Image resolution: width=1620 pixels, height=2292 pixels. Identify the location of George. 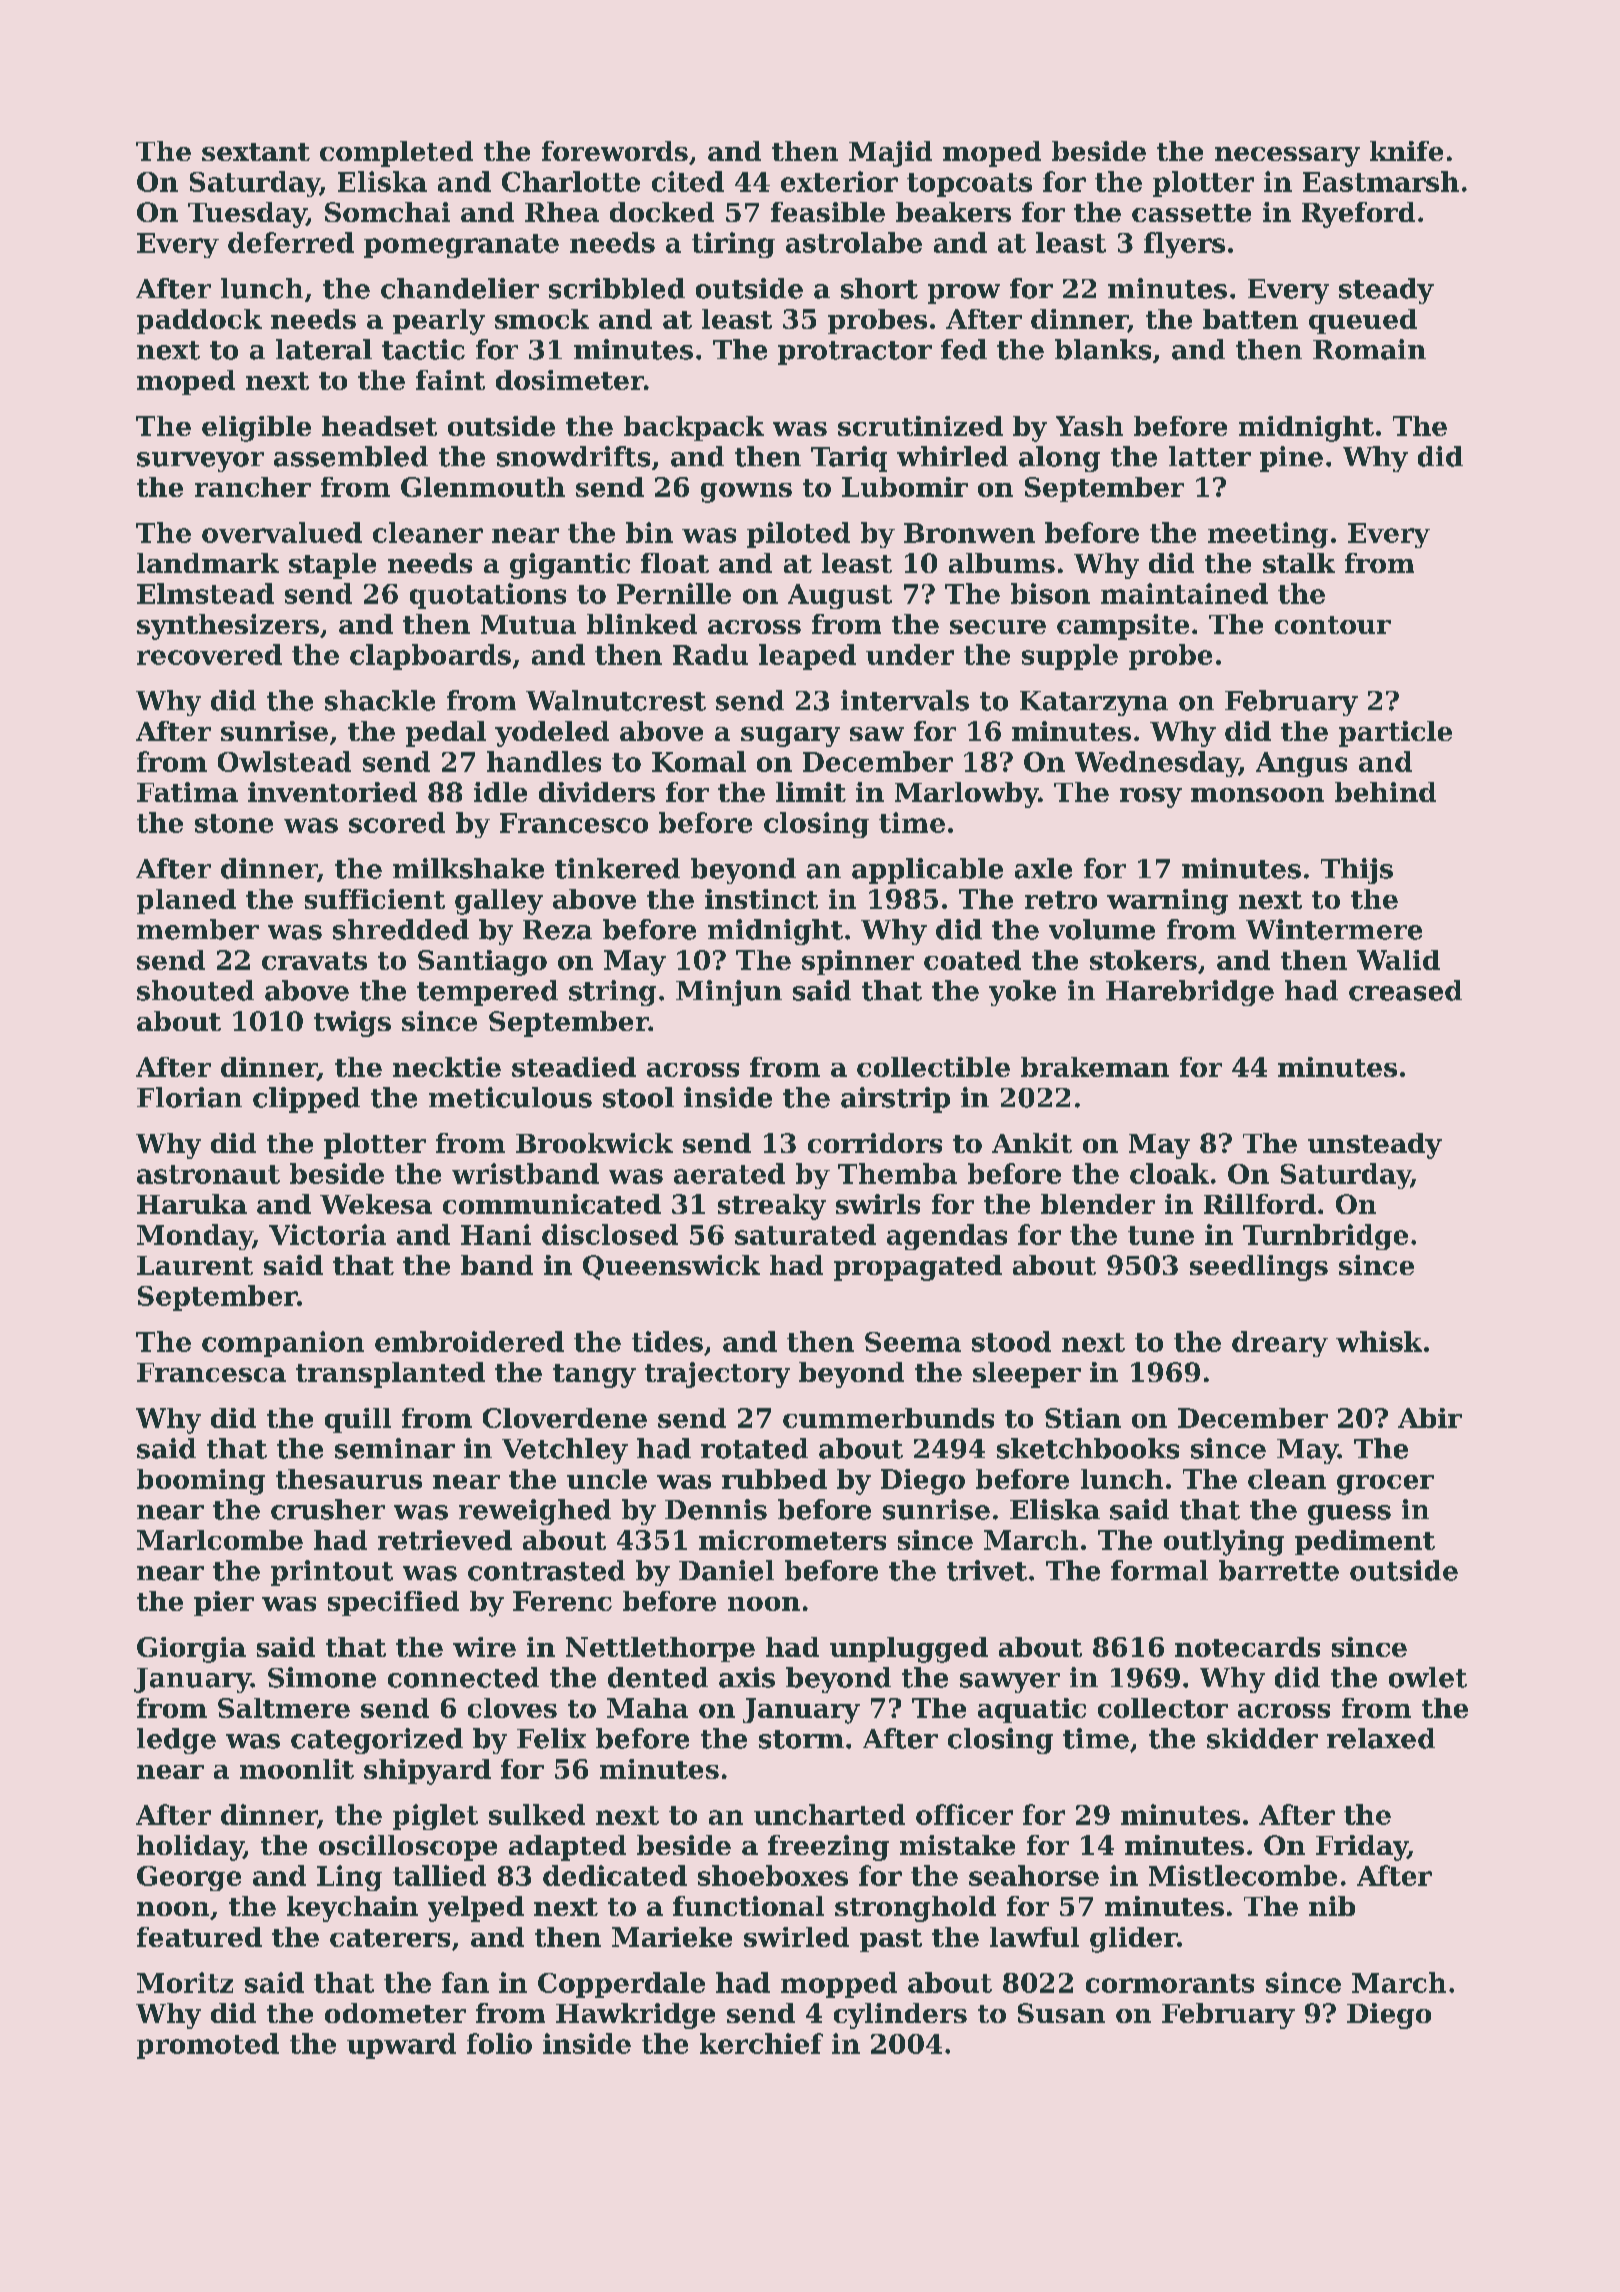
(189, 1878).
